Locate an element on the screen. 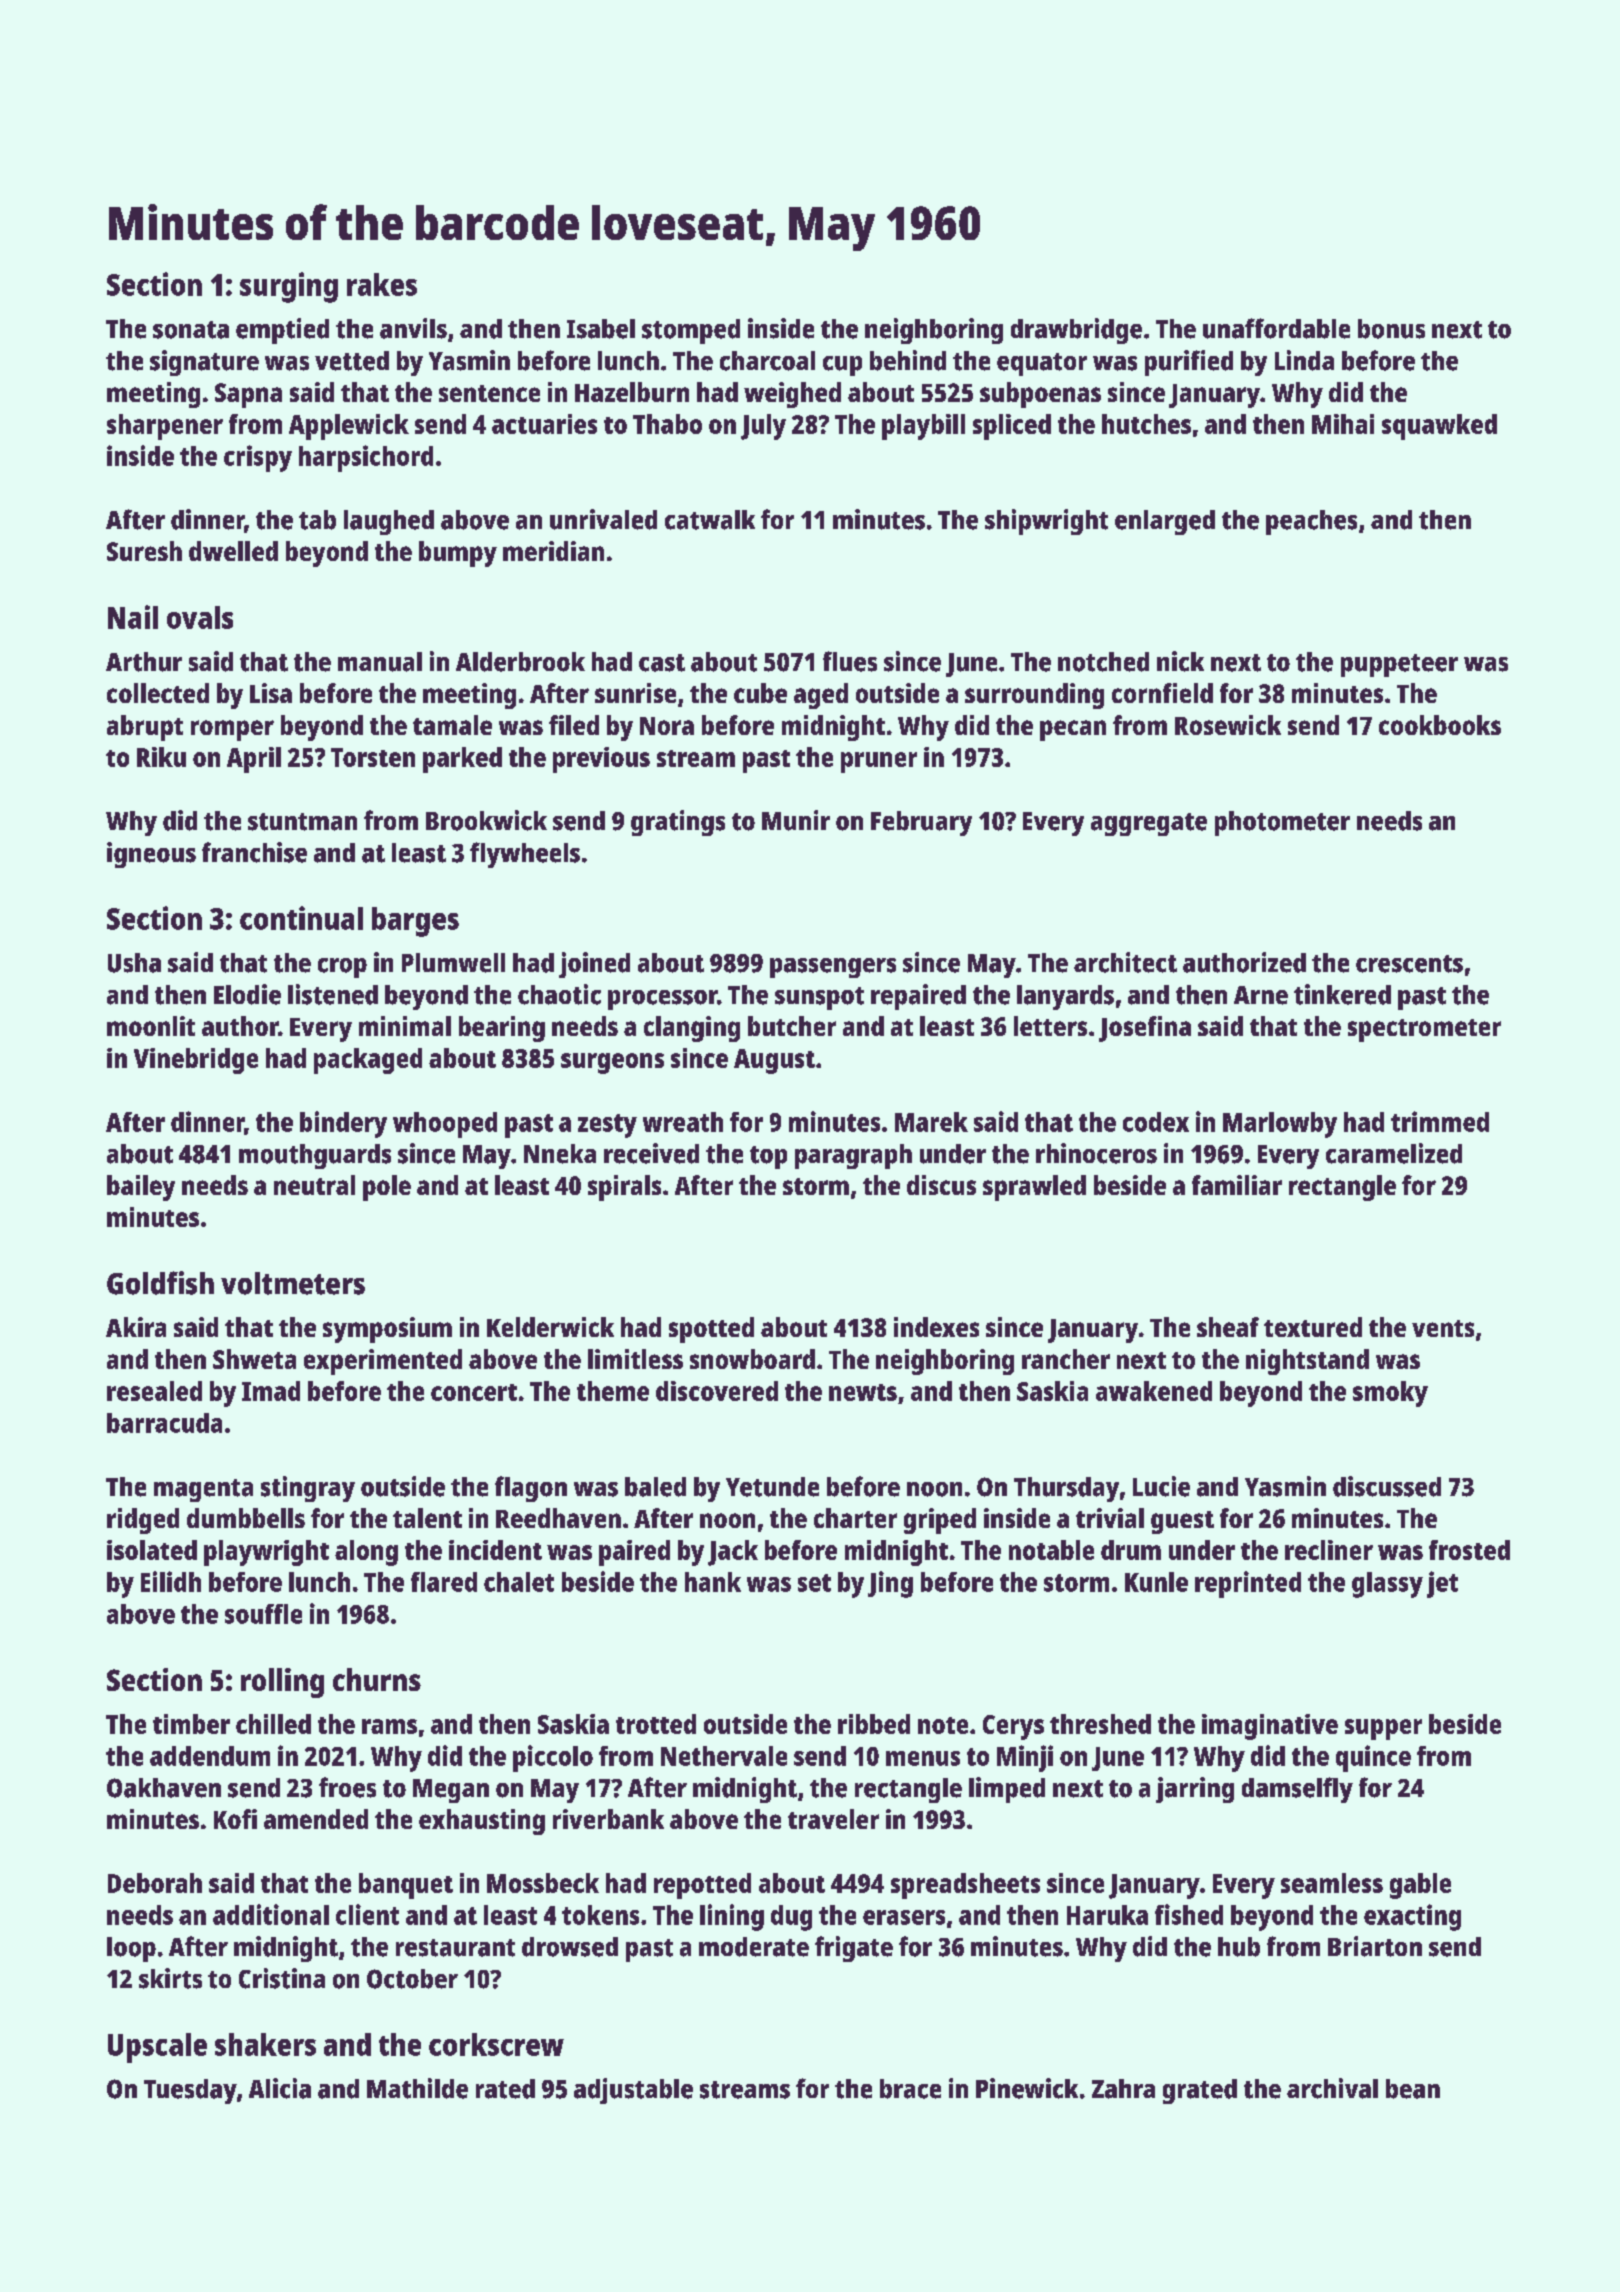 This screenshot has height=2292, width=1620. Mathilde is located at coordinates (417, 2088).
